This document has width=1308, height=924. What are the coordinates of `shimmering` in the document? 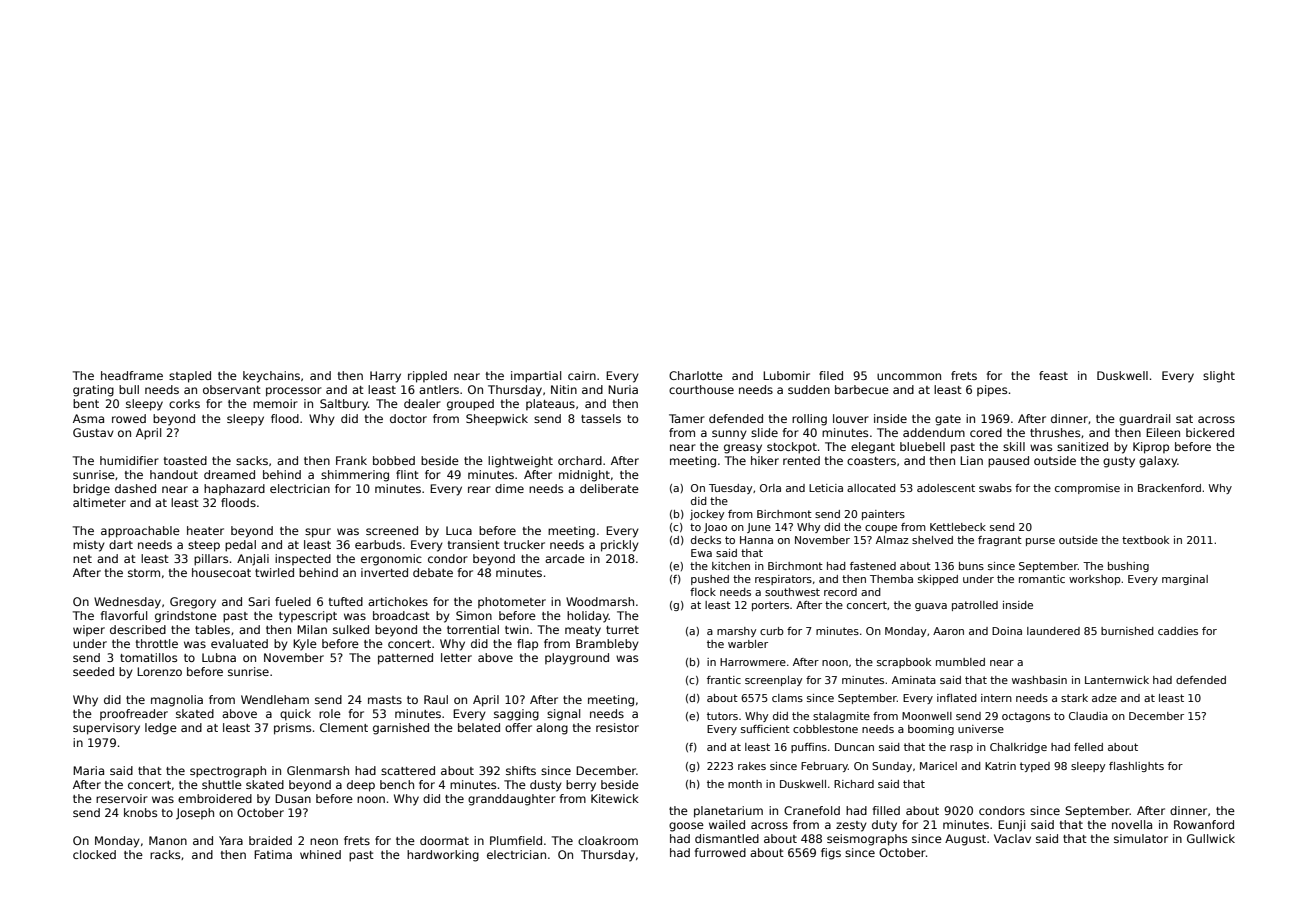 It's located at (355, 476).
